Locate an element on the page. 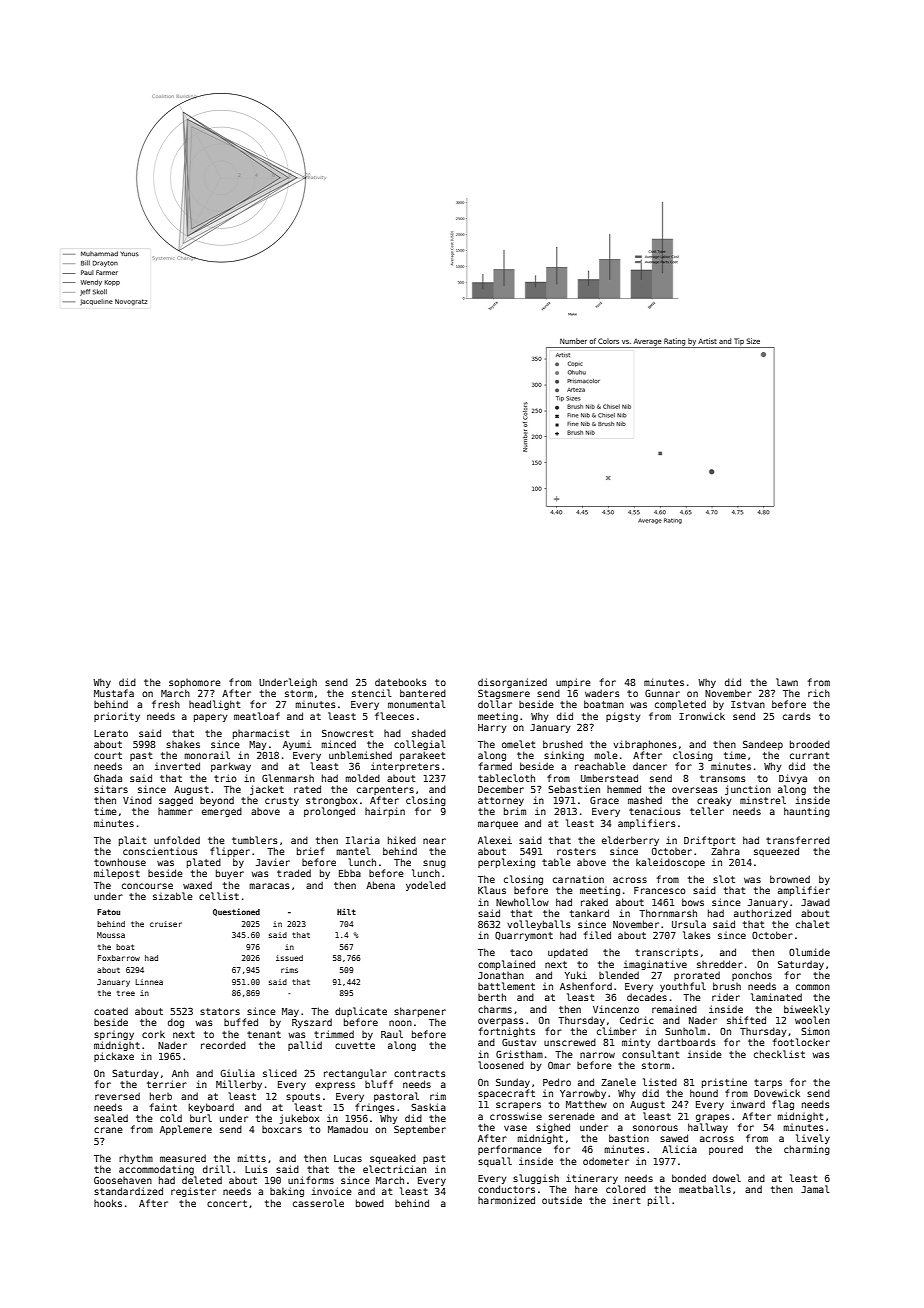 The image size is (924, 1308). hooks is located at coordinates (108, 1203).
